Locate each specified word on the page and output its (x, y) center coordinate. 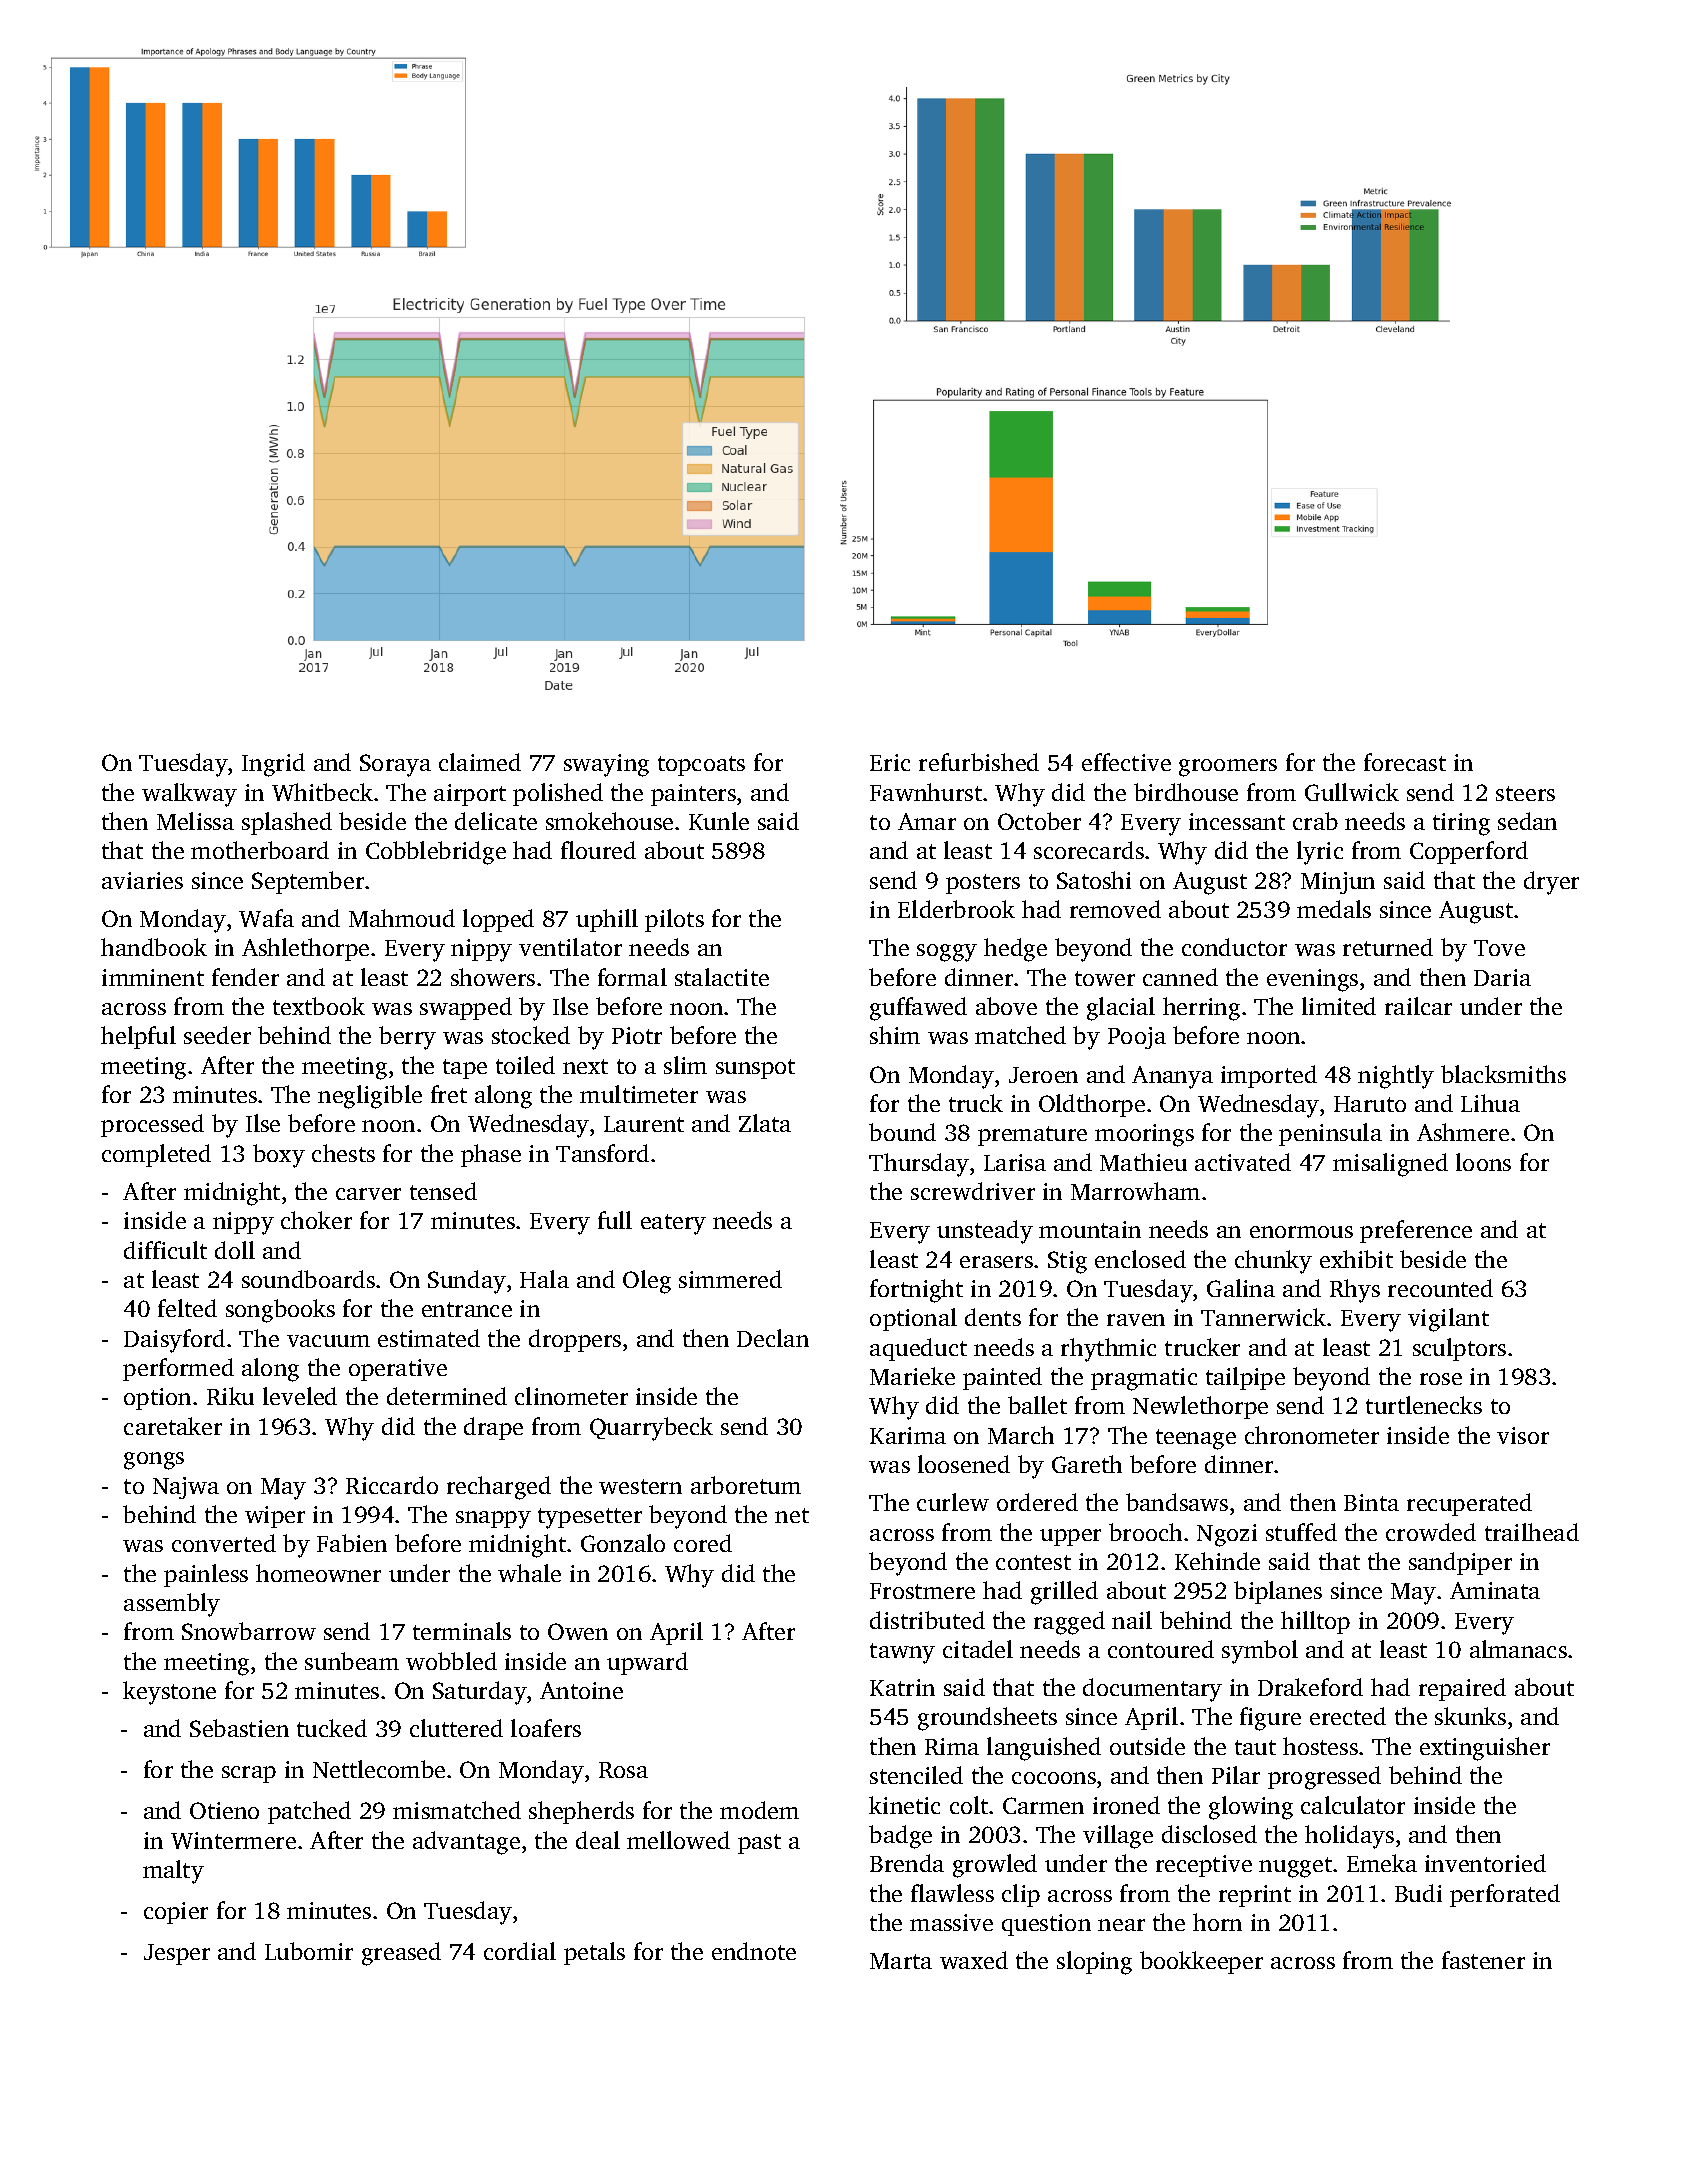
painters (693, 795)
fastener (1483, 1960)
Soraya (395, 765)
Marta (901, 1961)
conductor (1234, 947)
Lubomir (309, 1951)
